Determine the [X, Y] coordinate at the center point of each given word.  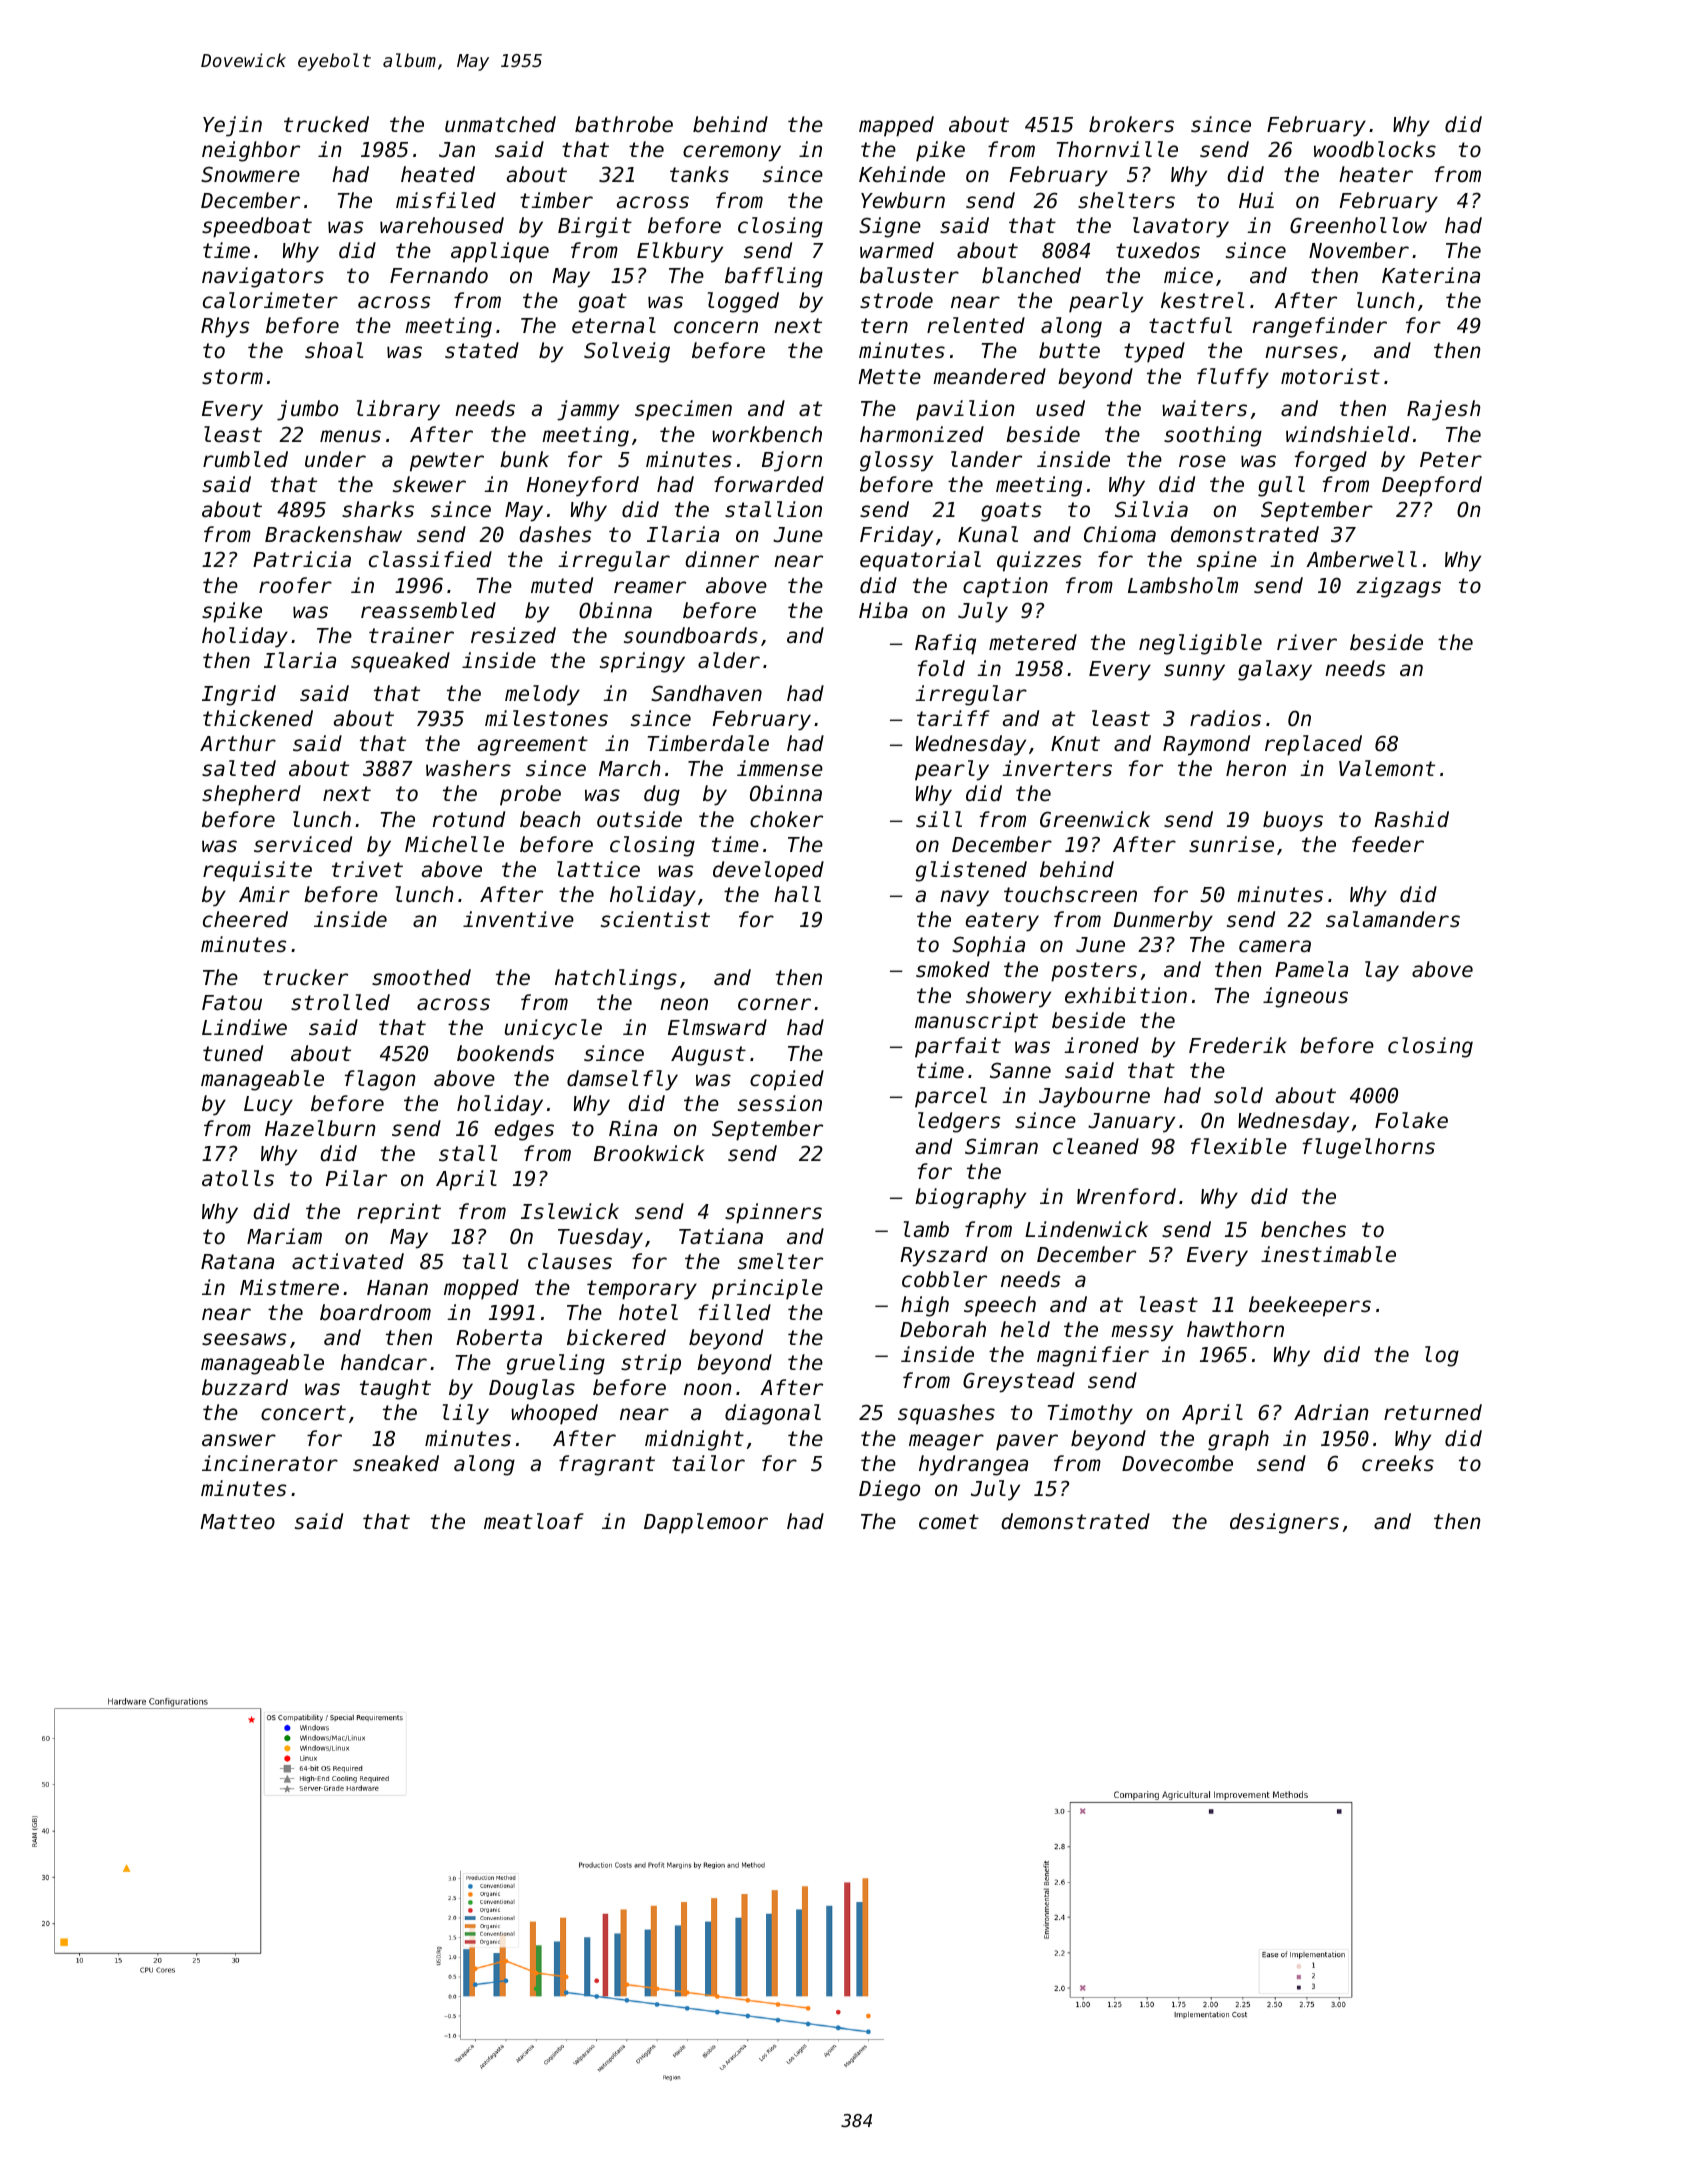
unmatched [500, 124]
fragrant [607, 1465]
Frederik [1238, 1045]
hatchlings [616, 979]
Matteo [238, 1522]
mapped [896, 126]
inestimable [1328, 1254]
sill [939, 819]
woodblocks [1375, 149]
